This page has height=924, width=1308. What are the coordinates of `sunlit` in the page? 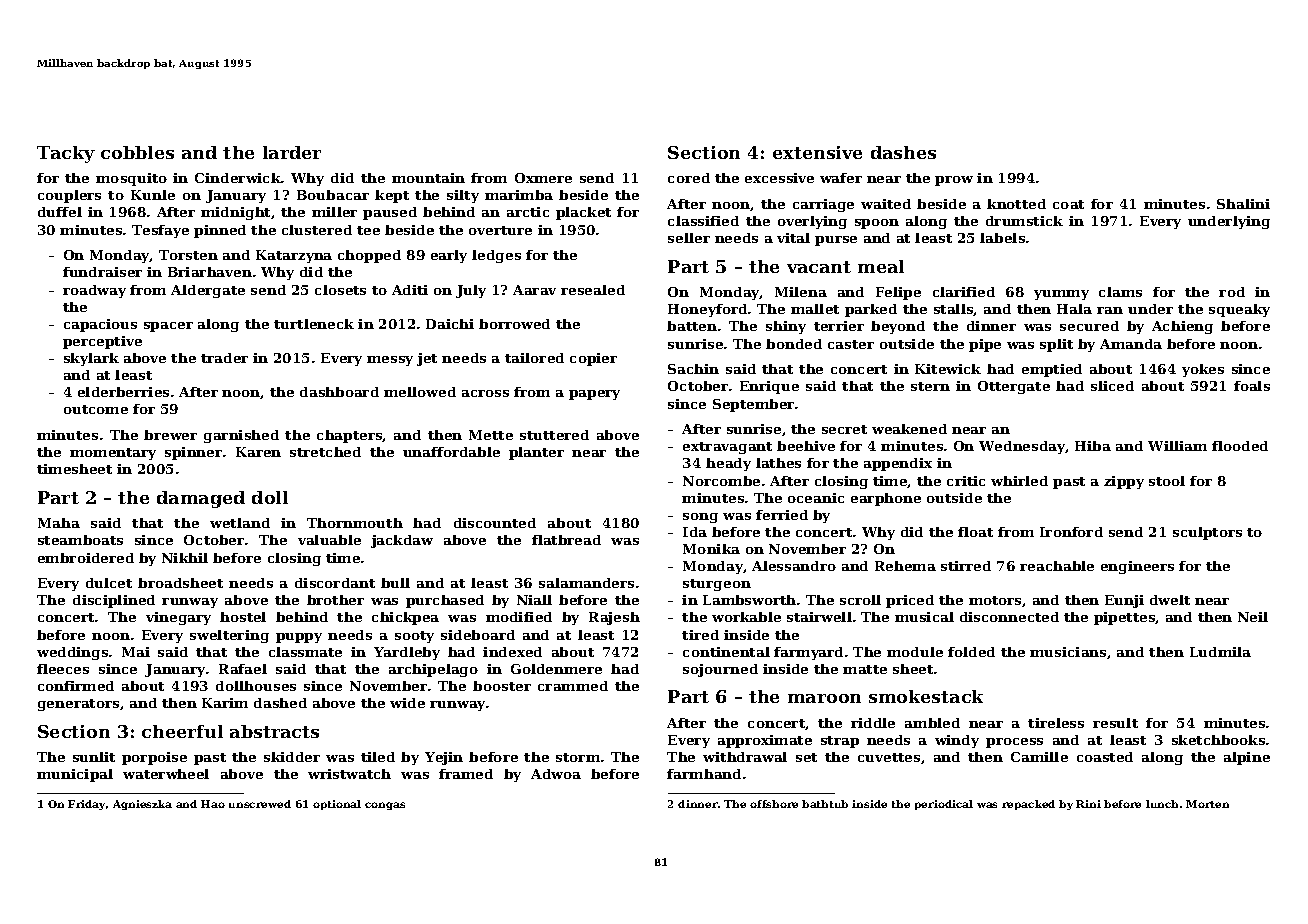 It's located at (94, 757).
